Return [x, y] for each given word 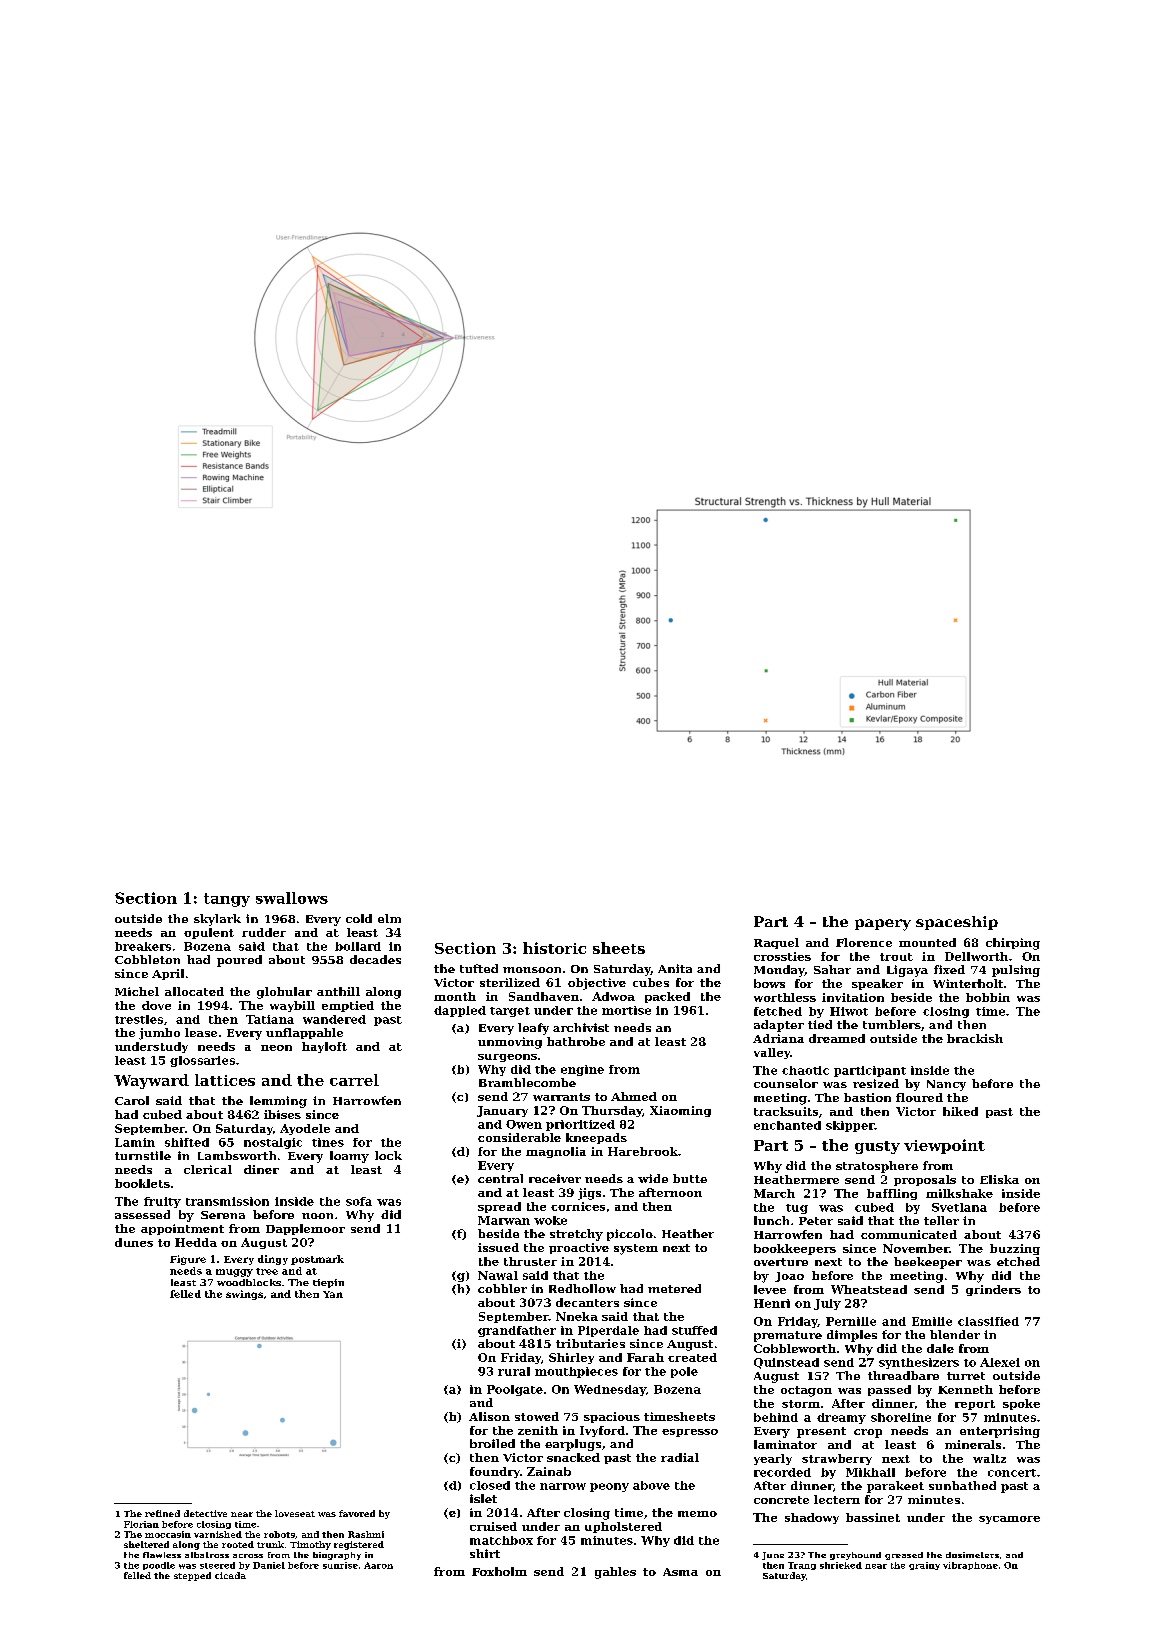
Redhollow [582, 1288]
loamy [349, 1157]
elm [389, 918]
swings [244, 1295]
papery [883, 925]
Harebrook [643, 1151]
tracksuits [786, 1111]
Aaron [378, 1565]
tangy [227, 900]
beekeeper [928, 1263]
